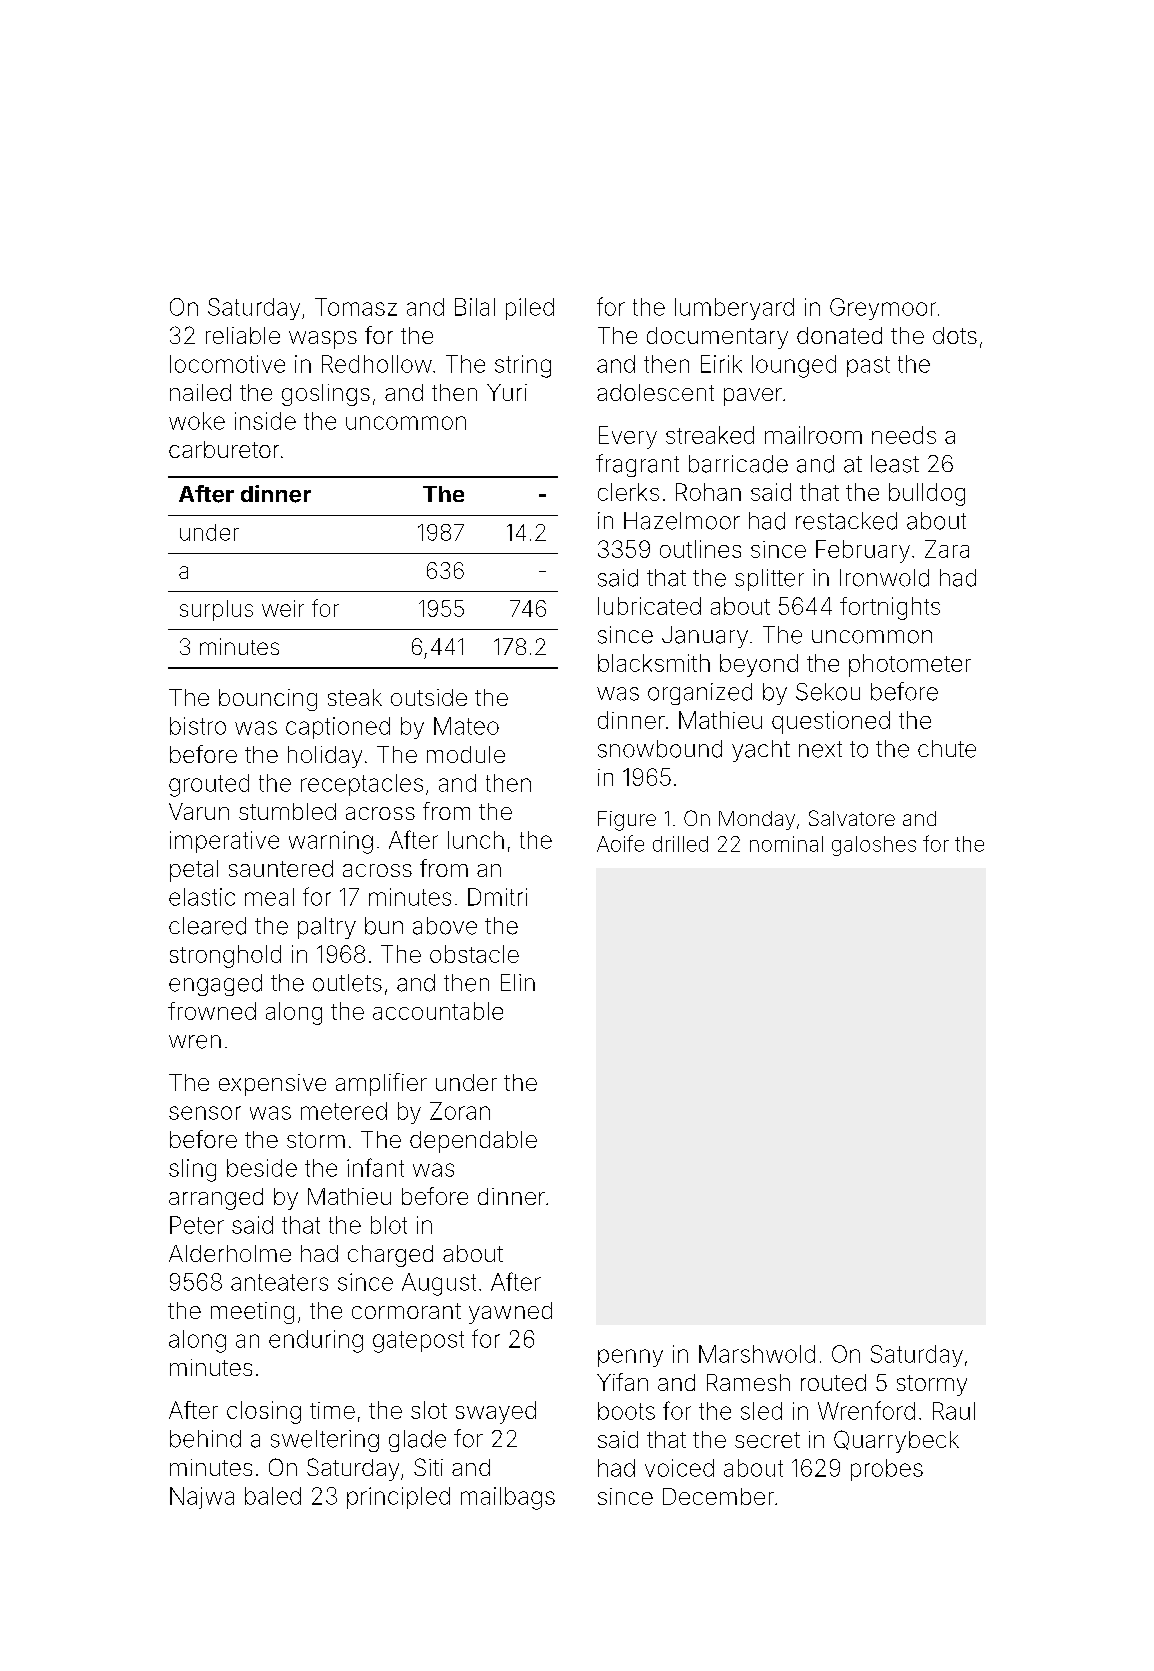  Describe the element at coordinates (955, 335) in the page. I see `dots` at that location.
